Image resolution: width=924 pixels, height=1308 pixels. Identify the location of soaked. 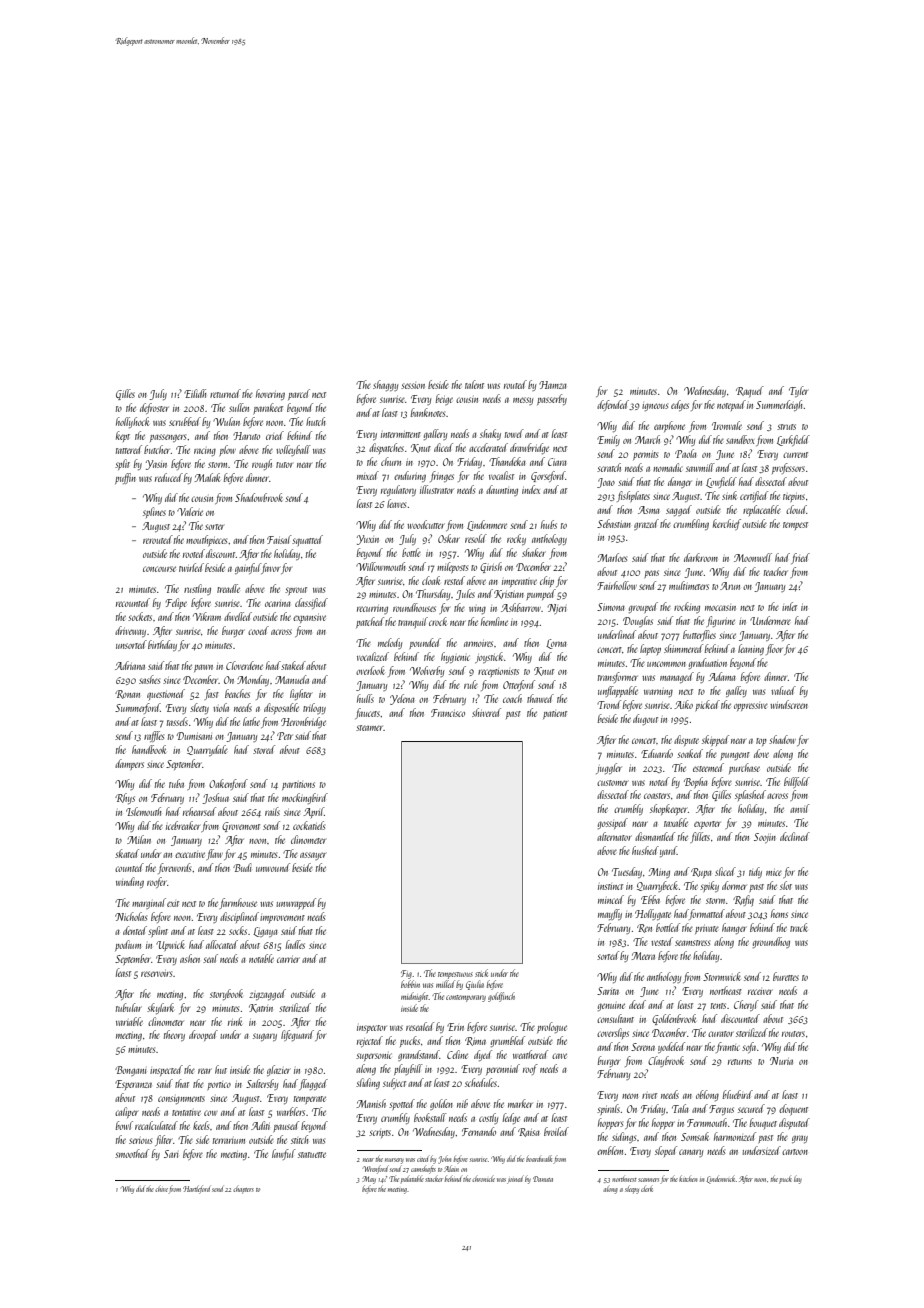
(690, 753).
